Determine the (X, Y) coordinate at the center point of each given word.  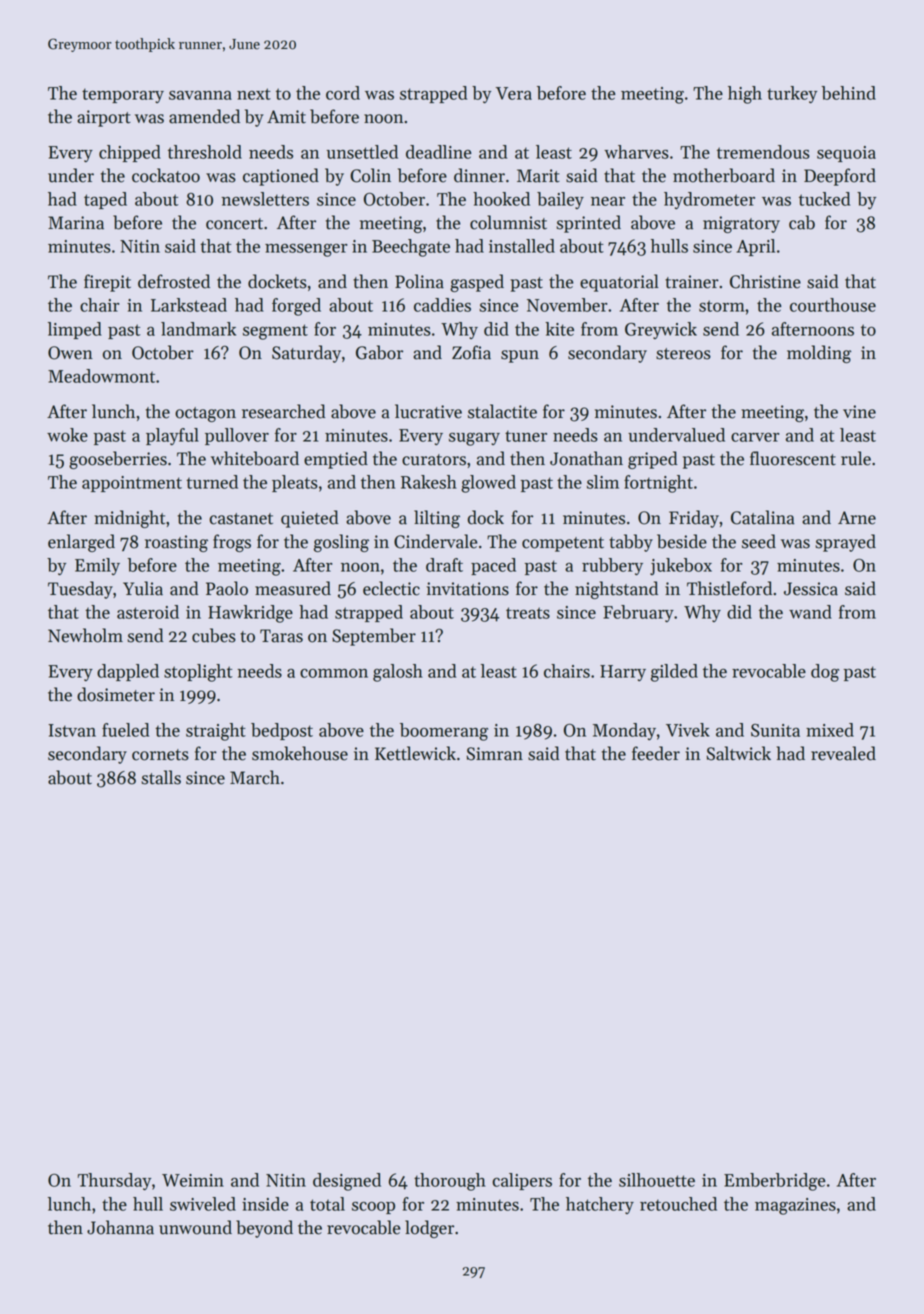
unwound (195, 1227)
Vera (514, 93)
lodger (429, 1229)
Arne (857, 518)
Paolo (227, 588)
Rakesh (429, 482)
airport (104, 118)
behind (848, 93)
